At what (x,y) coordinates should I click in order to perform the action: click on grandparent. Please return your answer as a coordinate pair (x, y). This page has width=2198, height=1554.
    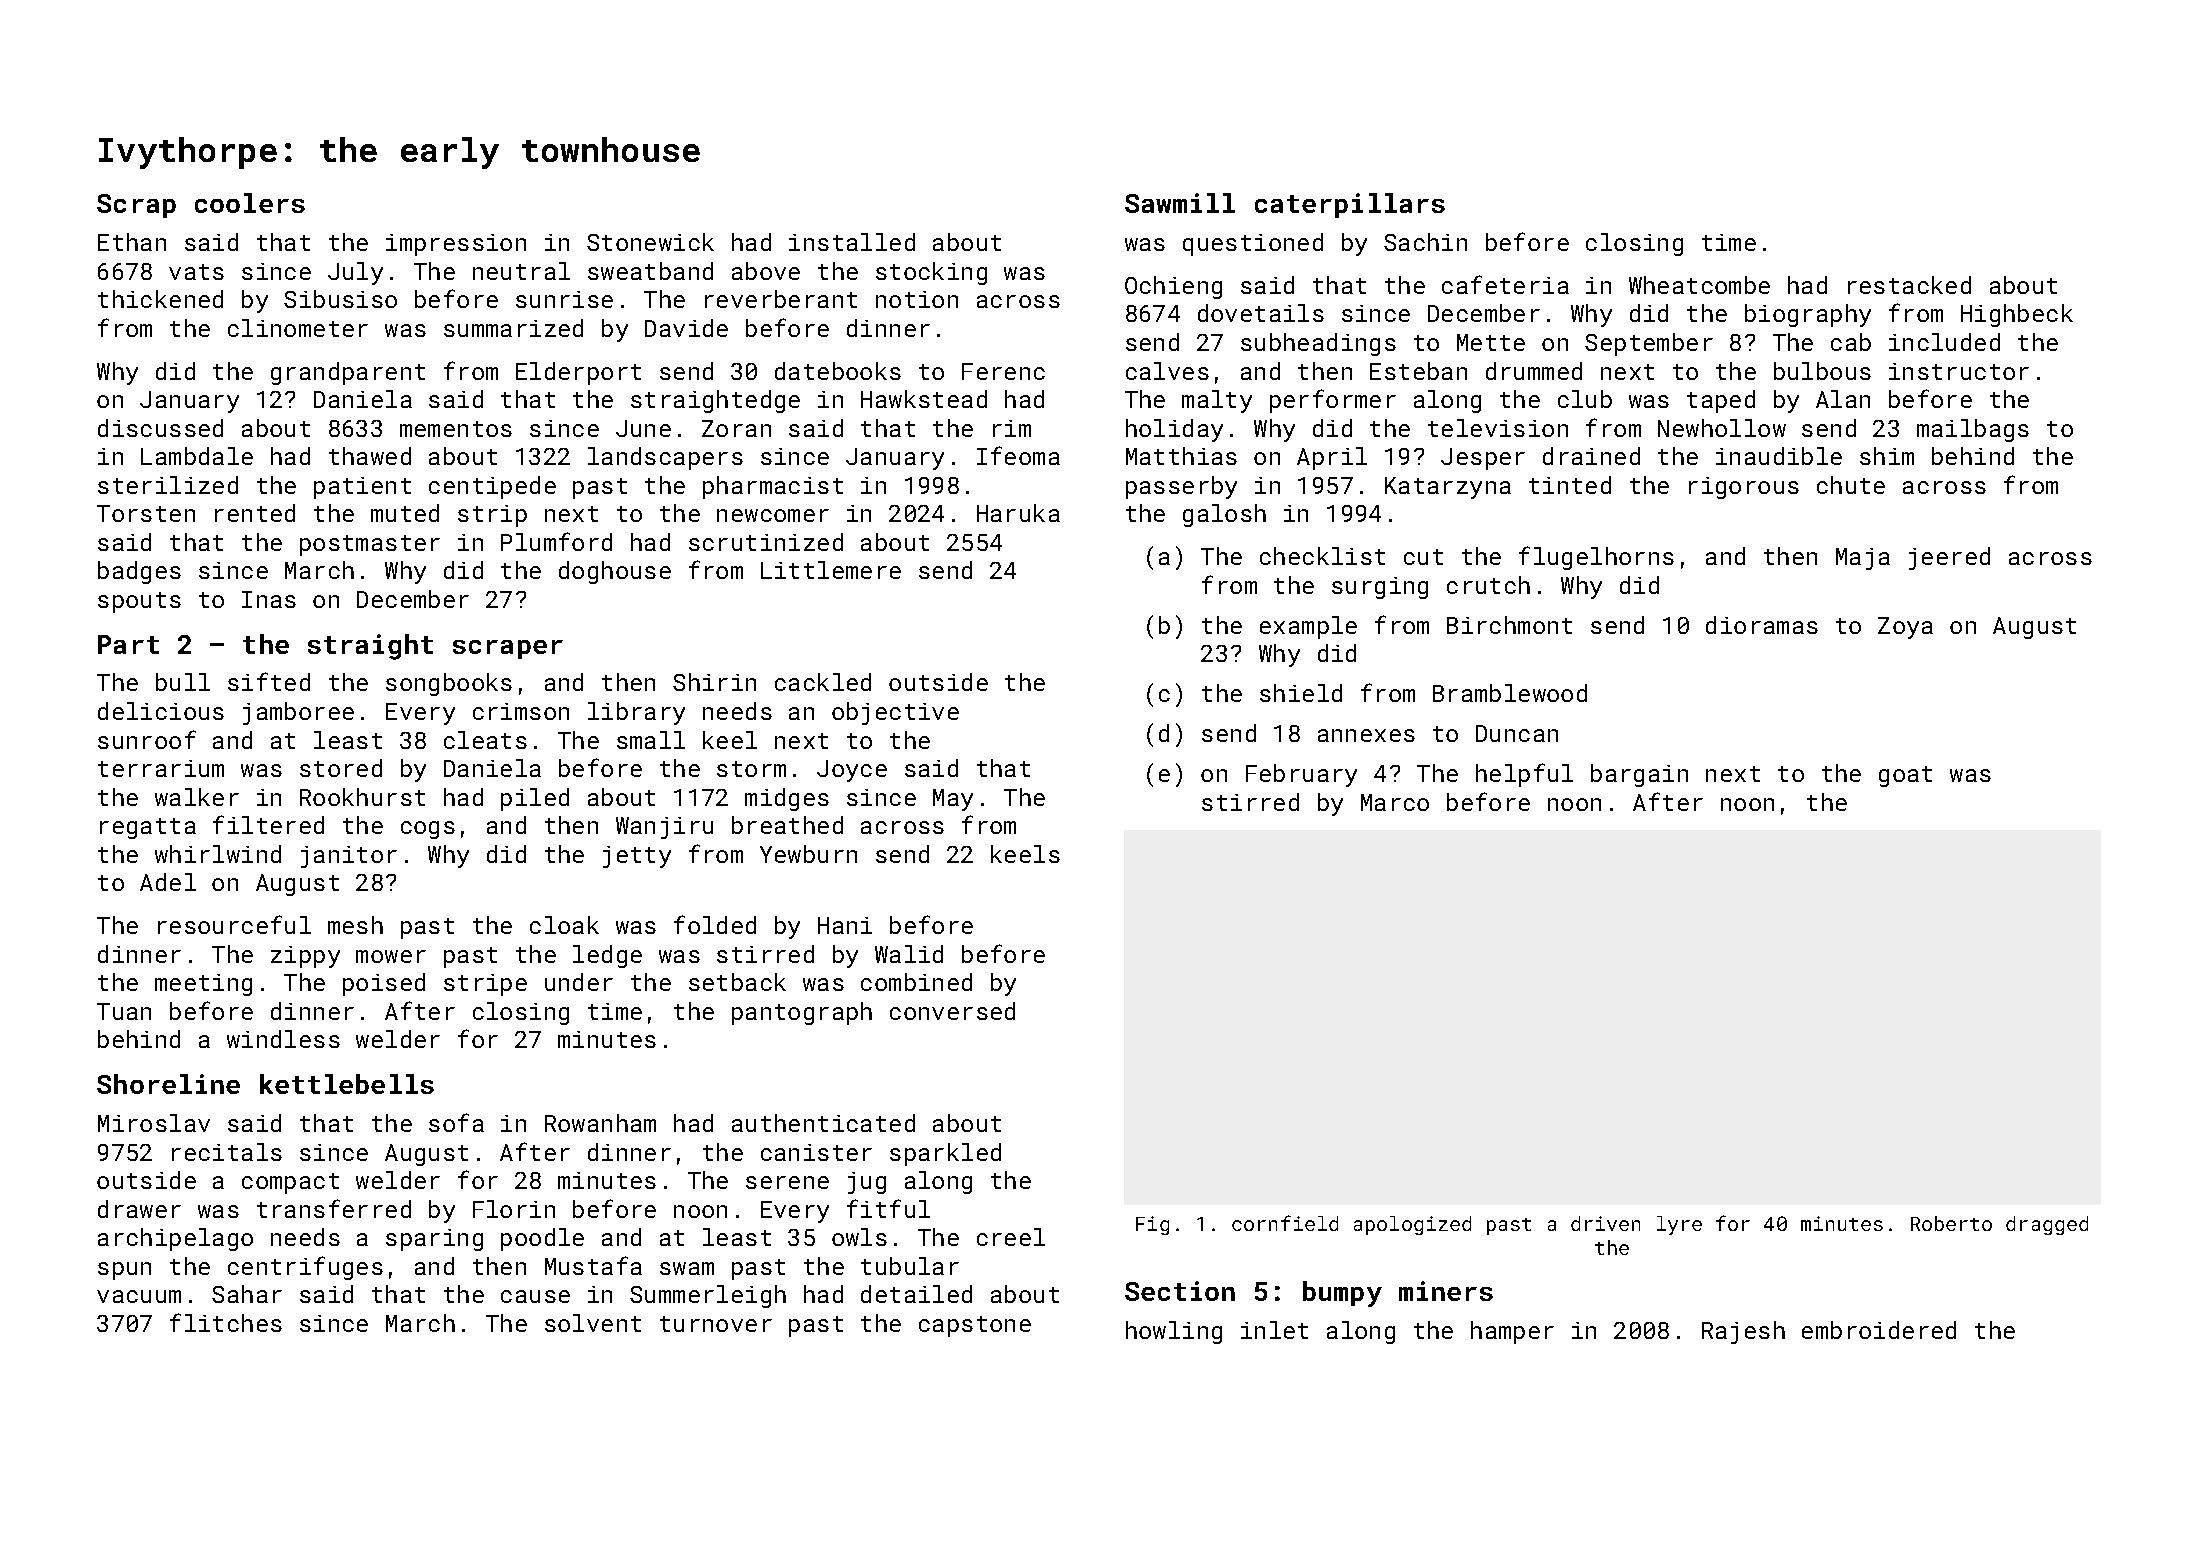
    Looking at the image, I should click on (348, 373).
